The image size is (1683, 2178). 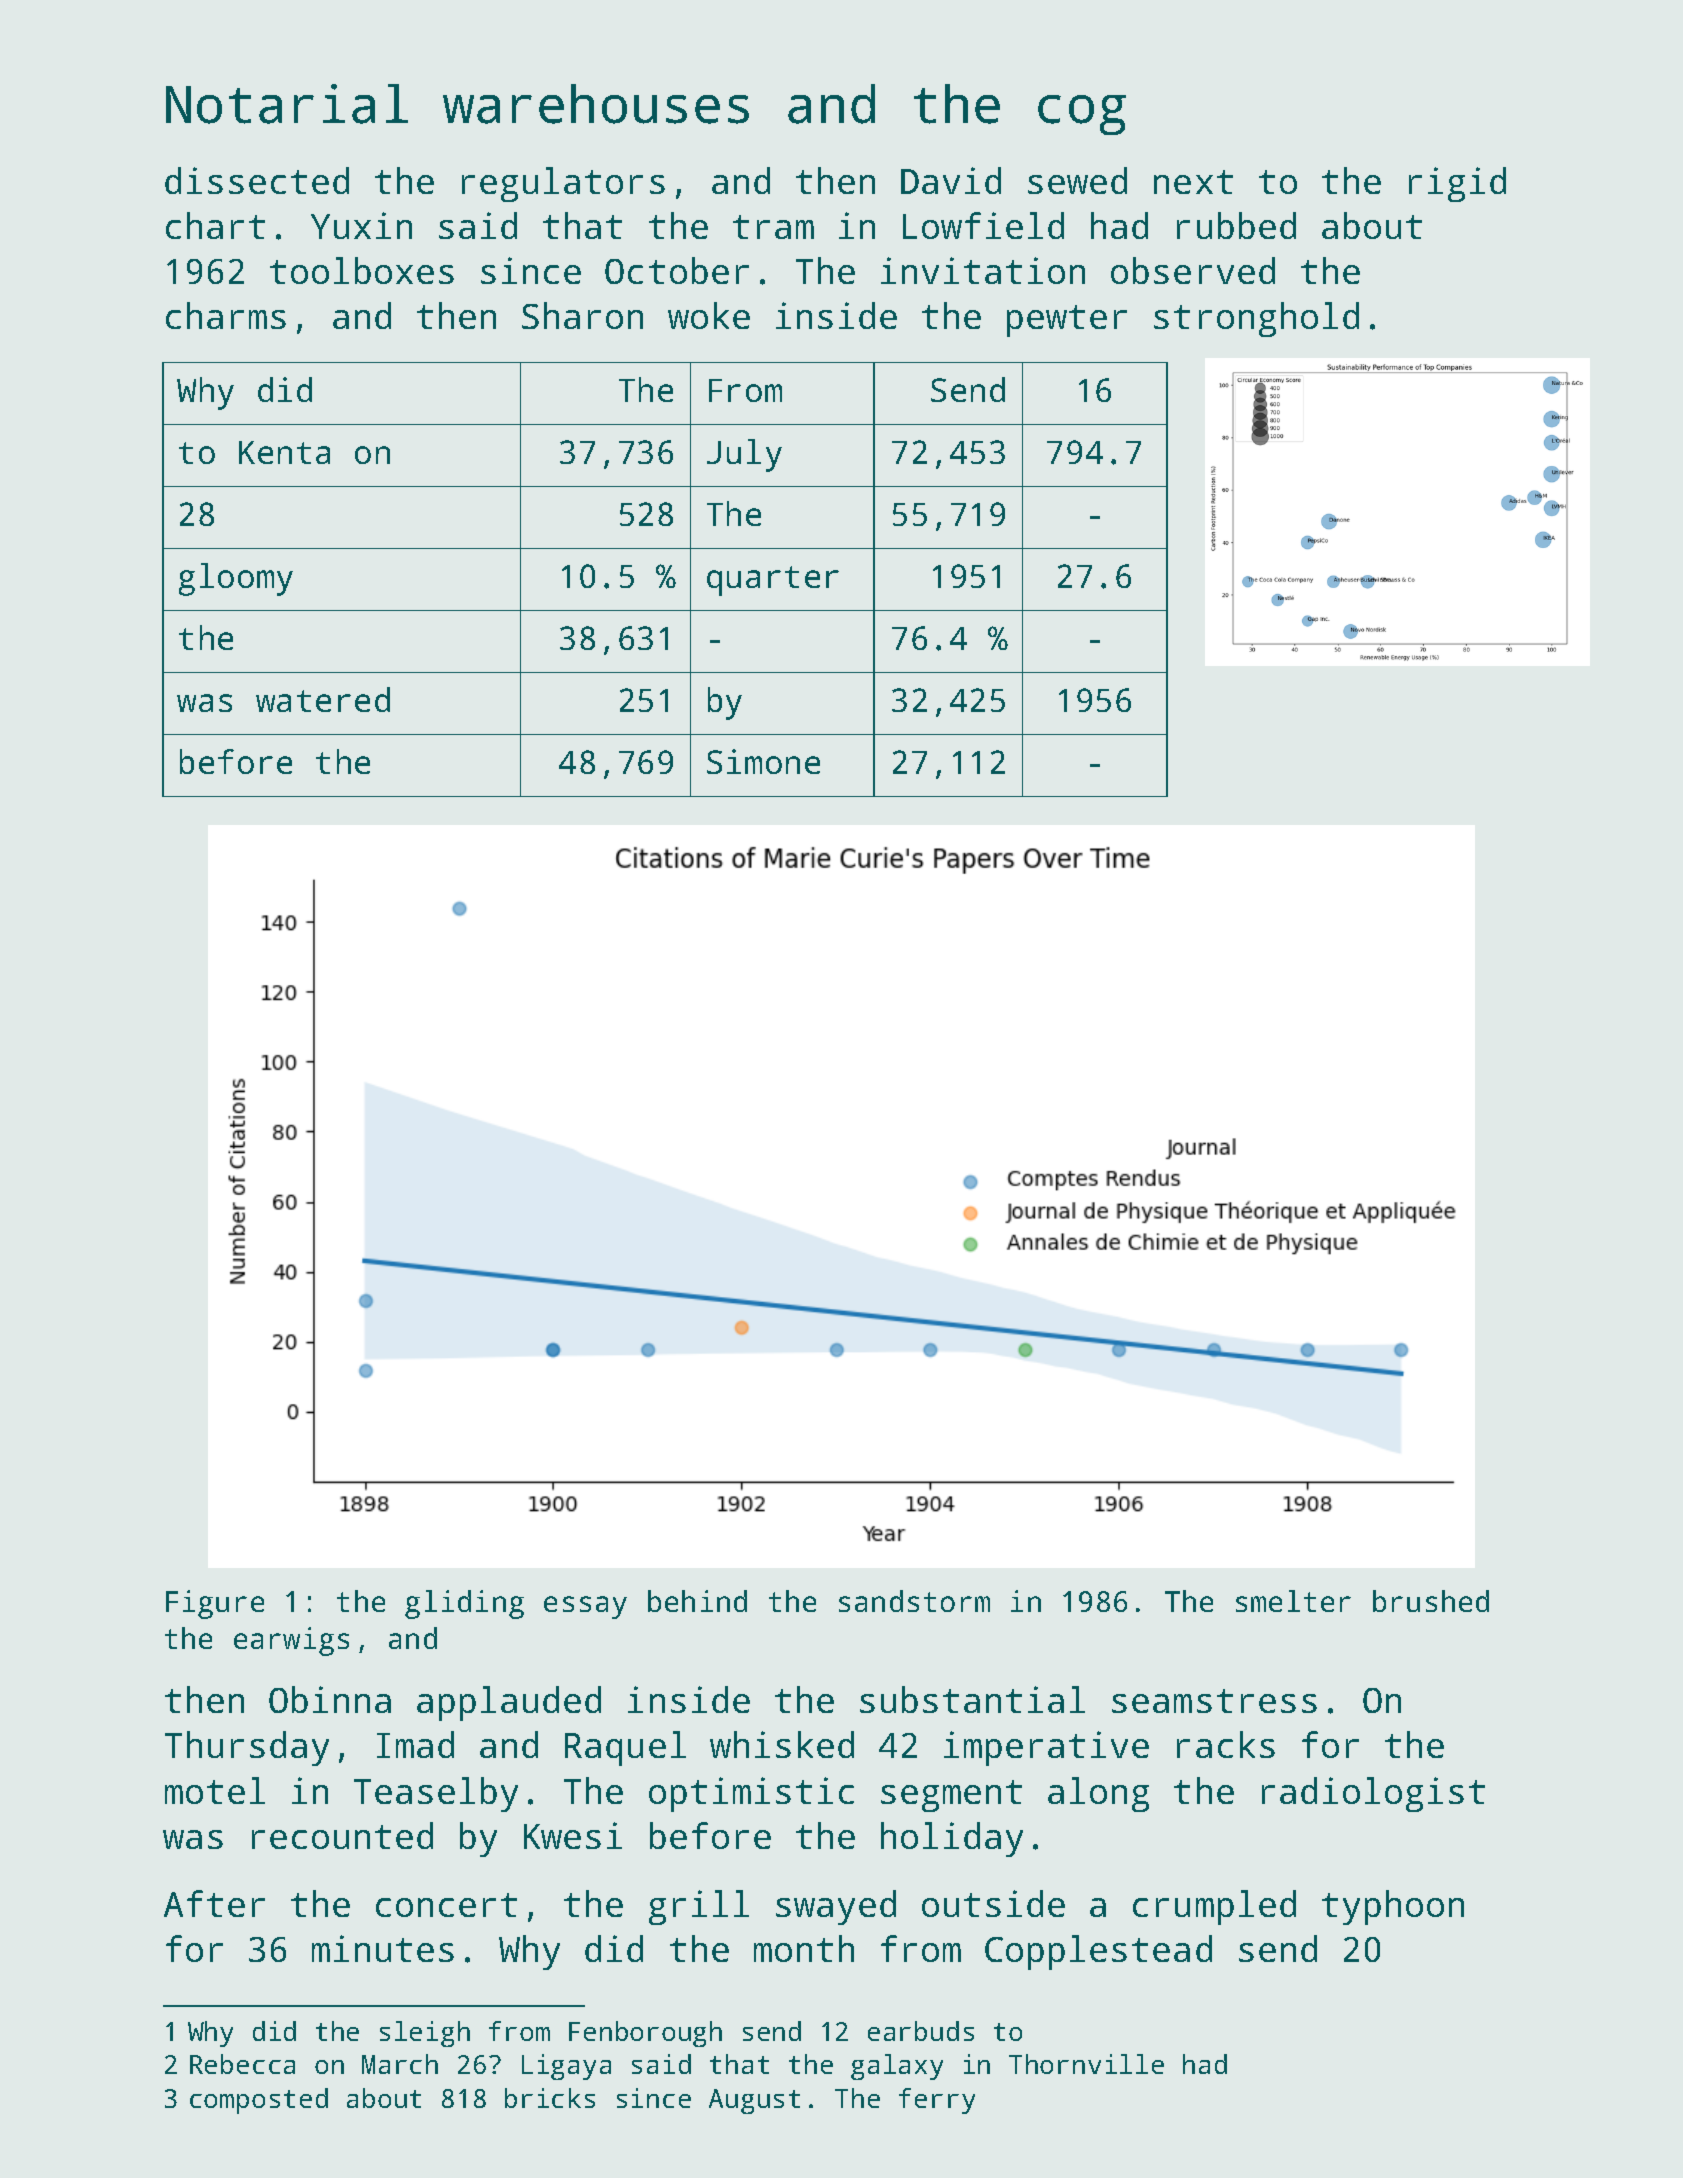 What do you see at coordinates (1457, 184) in the screenshot?
I see `rigid` at bounding box center [1457, 184].
